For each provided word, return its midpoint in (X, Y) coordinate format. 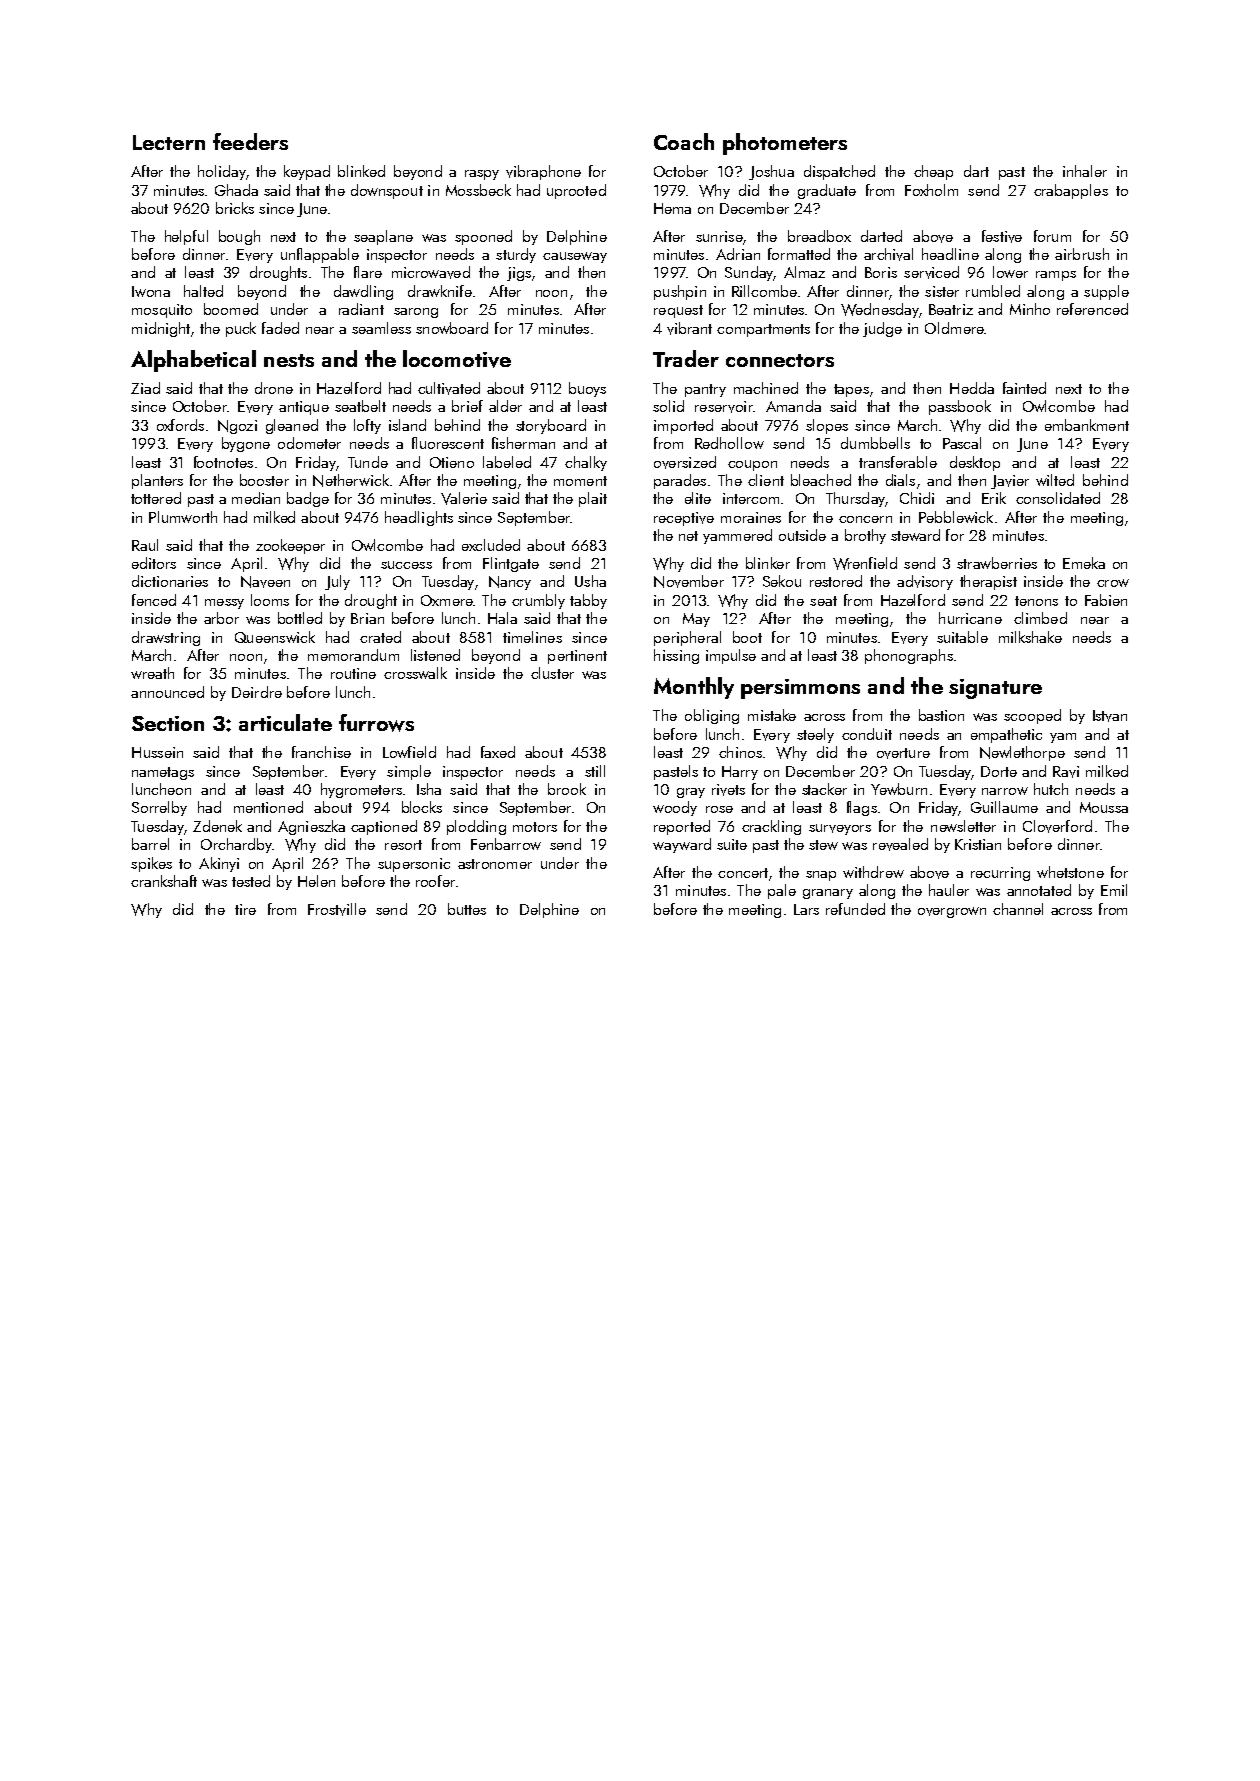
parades (680, 481)
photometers (785, 144)
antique (304, 408)
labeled (507, 462)
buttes (467, 909)
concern (865, 519)
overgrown (952, 912)
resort (403, 845)
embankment (1087, 425)
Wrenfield (865, 563)
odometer (309, 443)
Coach (684, 141)
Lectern (169, 142)
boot (747, 637)
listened (435, 655)
